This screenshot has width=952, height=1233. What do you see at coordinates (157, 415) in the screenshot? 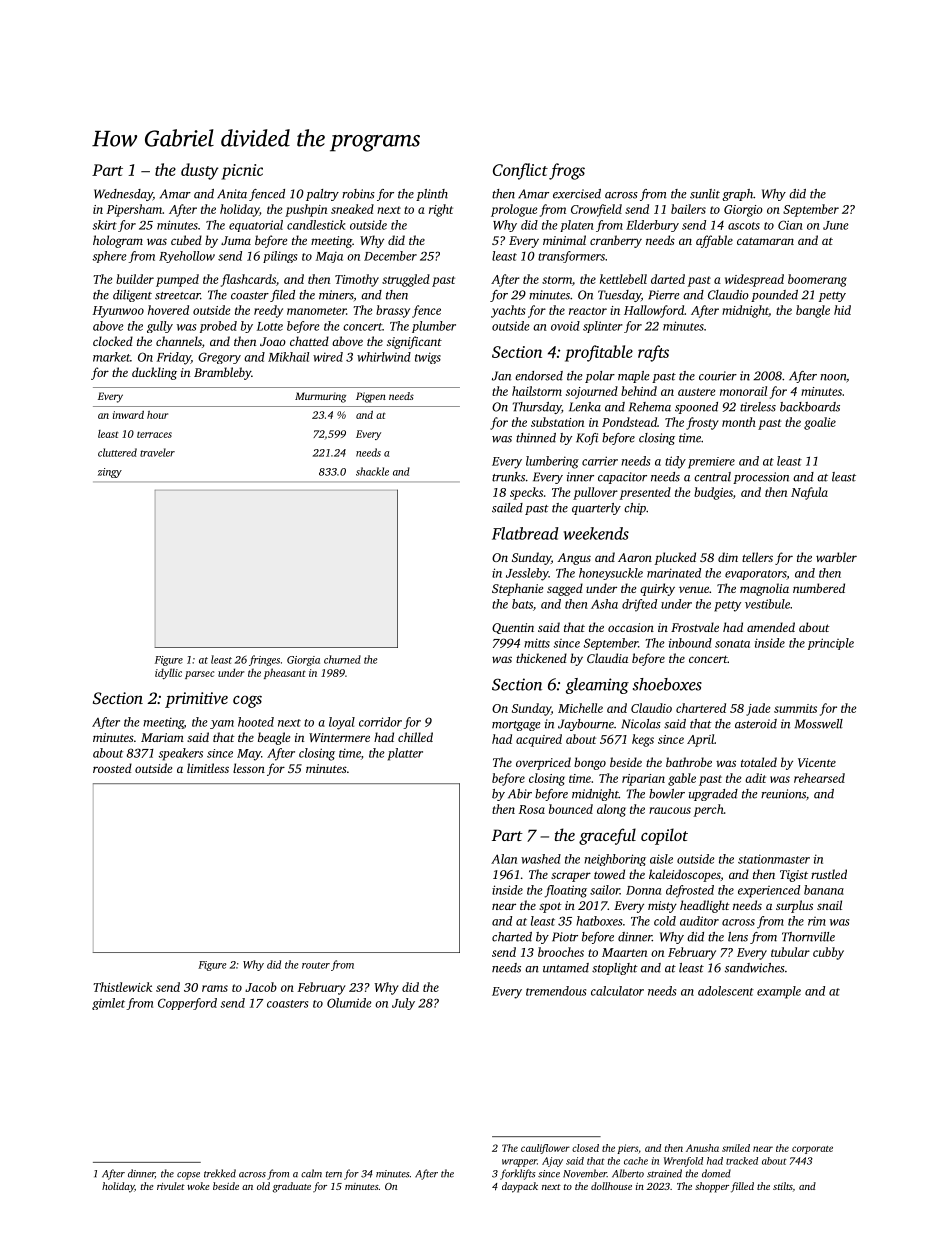
I see `hour` at bounding box center [157, 415].
